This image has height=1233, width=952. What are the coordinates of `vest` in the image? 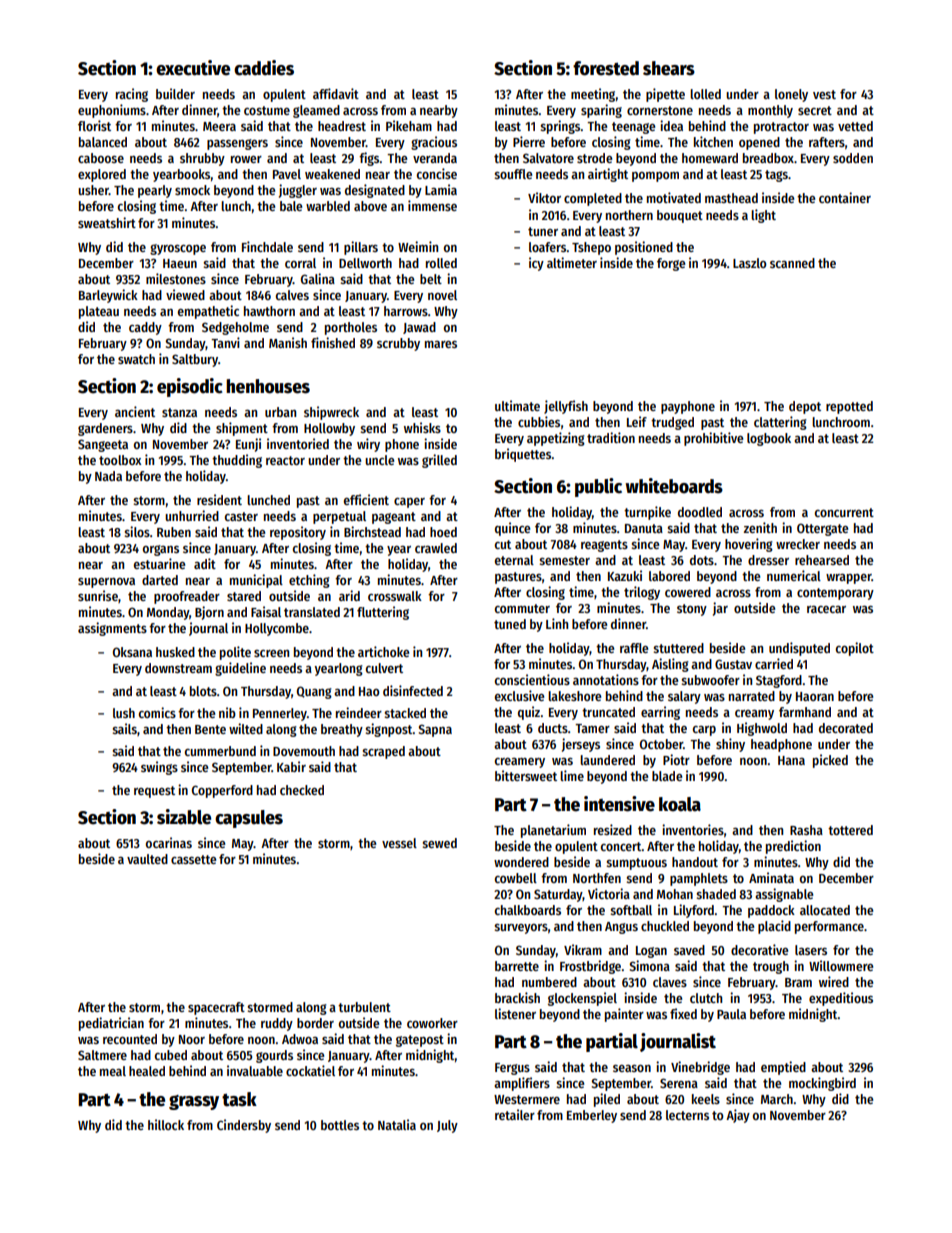 It's located at (824, 94).
